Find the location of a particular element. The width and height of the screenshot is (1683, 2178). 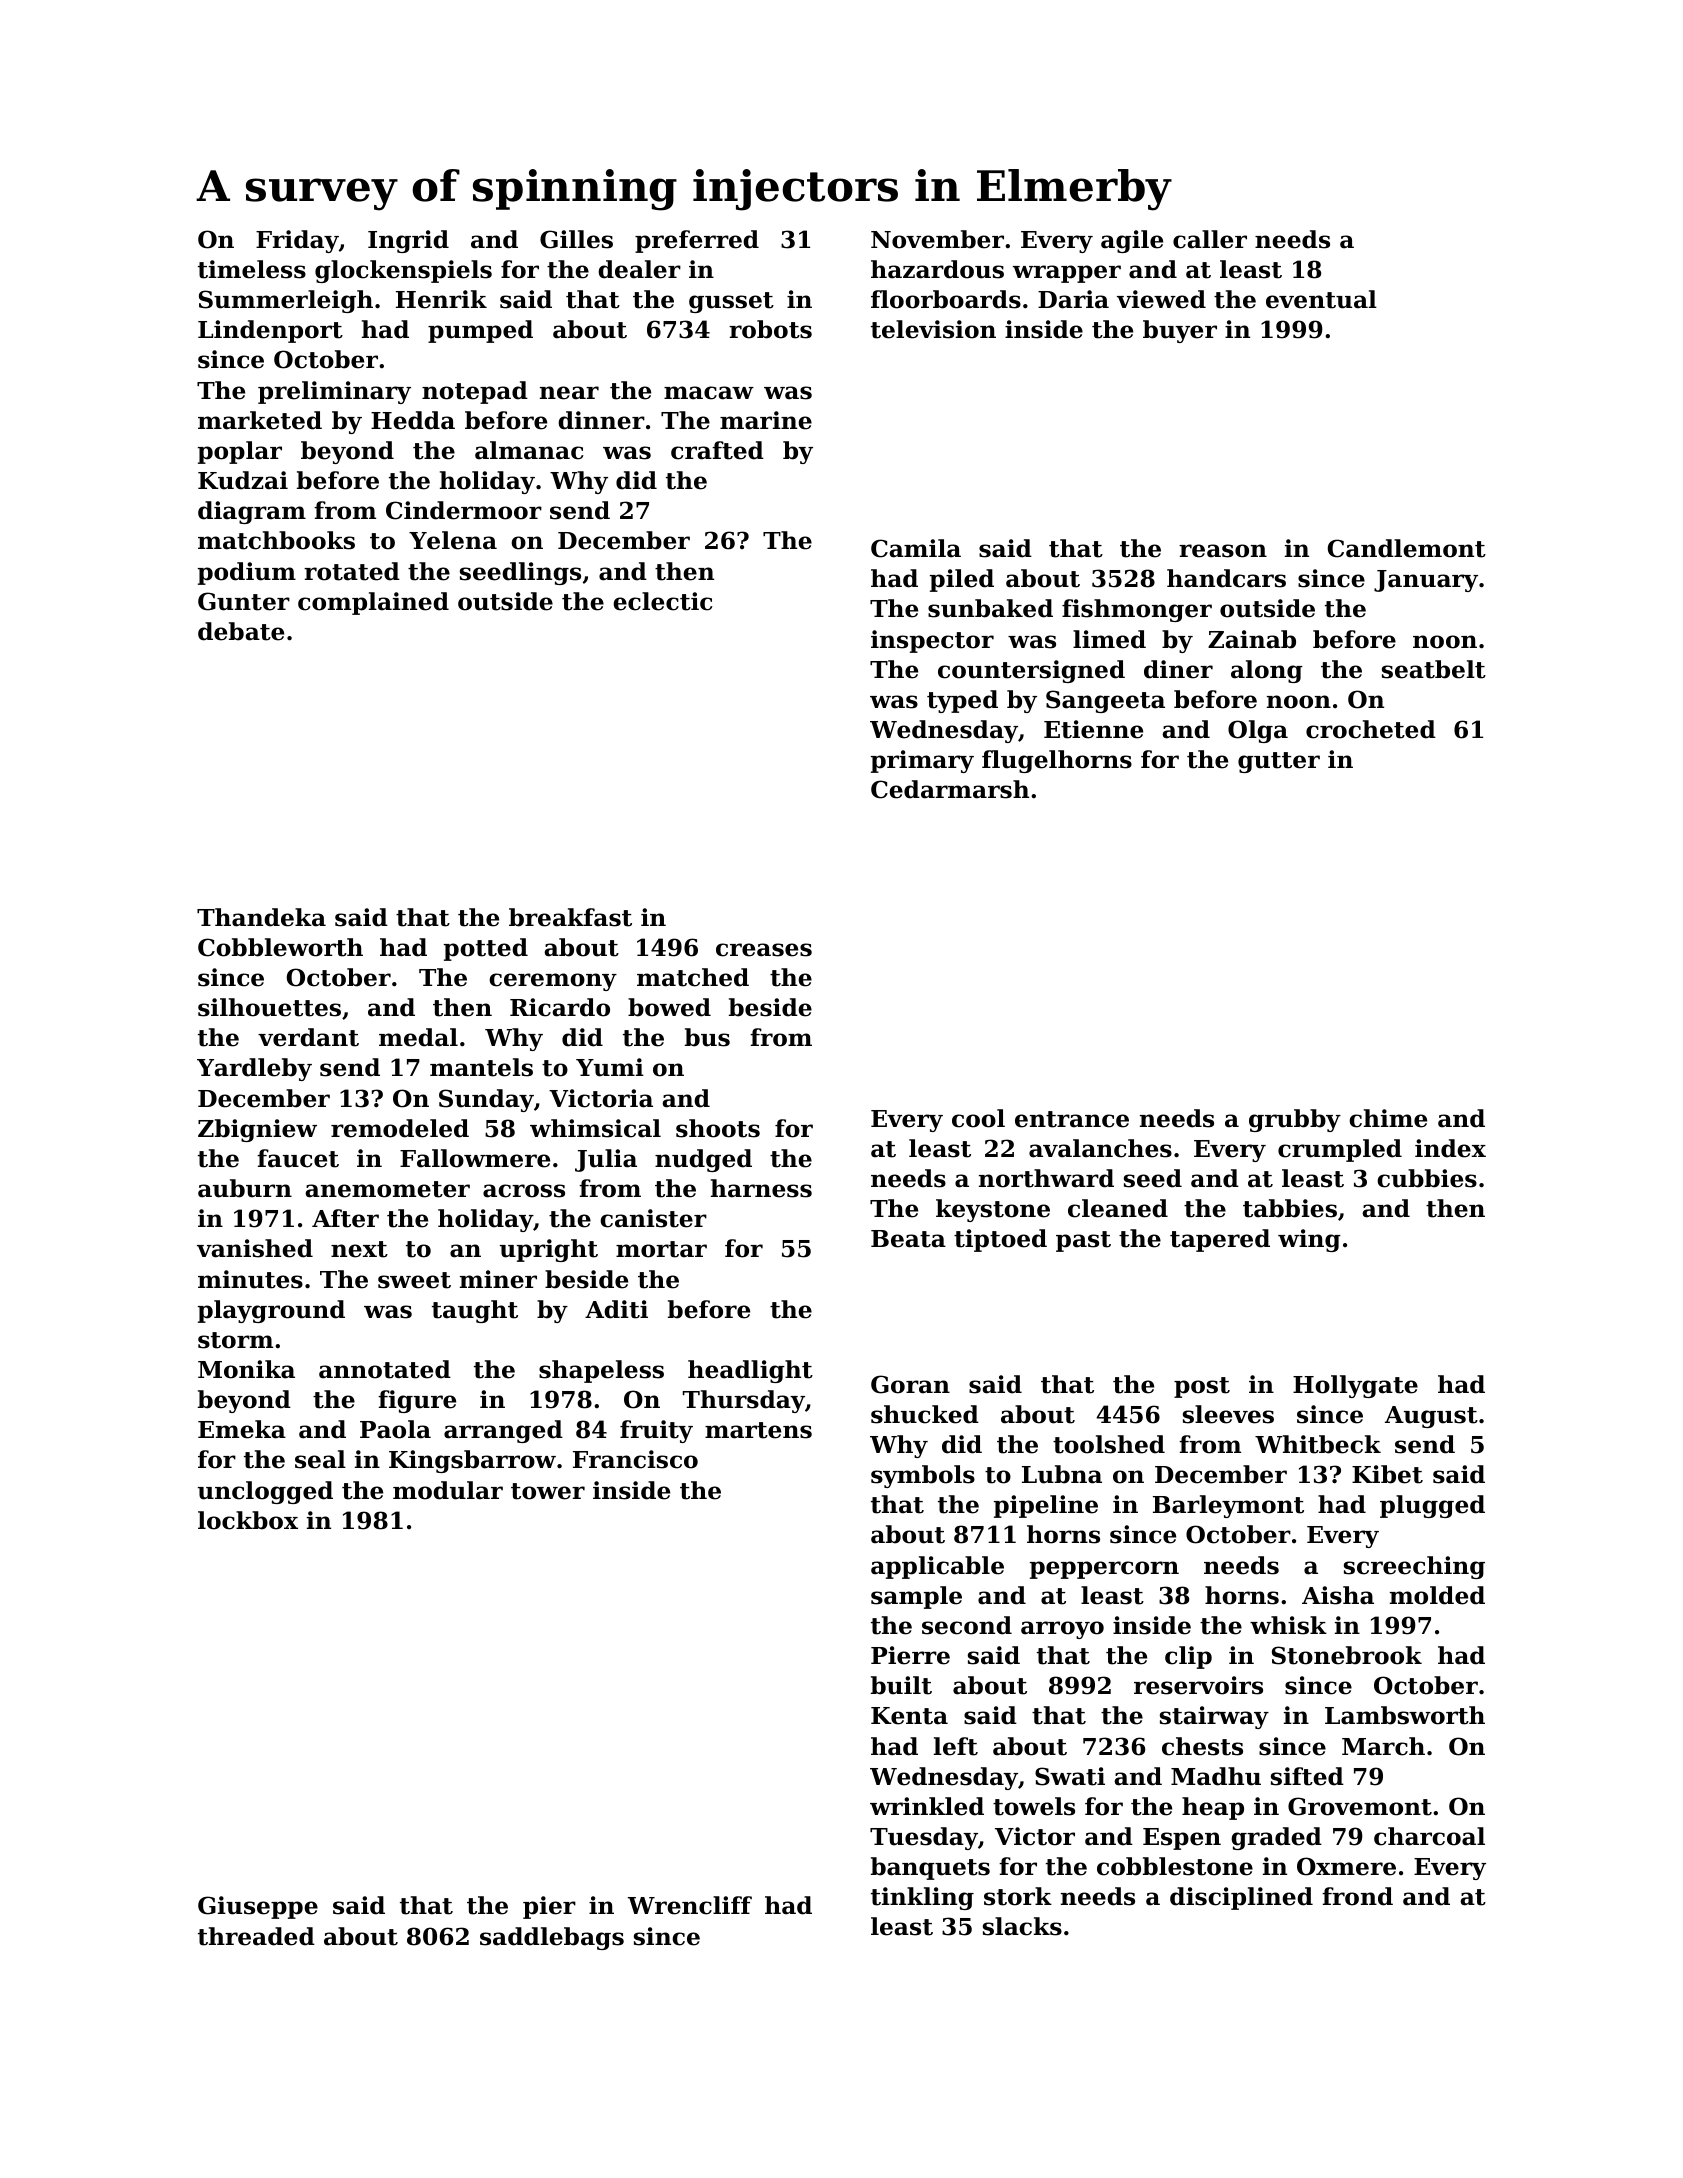

agile is located at coordinates (1132, 241).
